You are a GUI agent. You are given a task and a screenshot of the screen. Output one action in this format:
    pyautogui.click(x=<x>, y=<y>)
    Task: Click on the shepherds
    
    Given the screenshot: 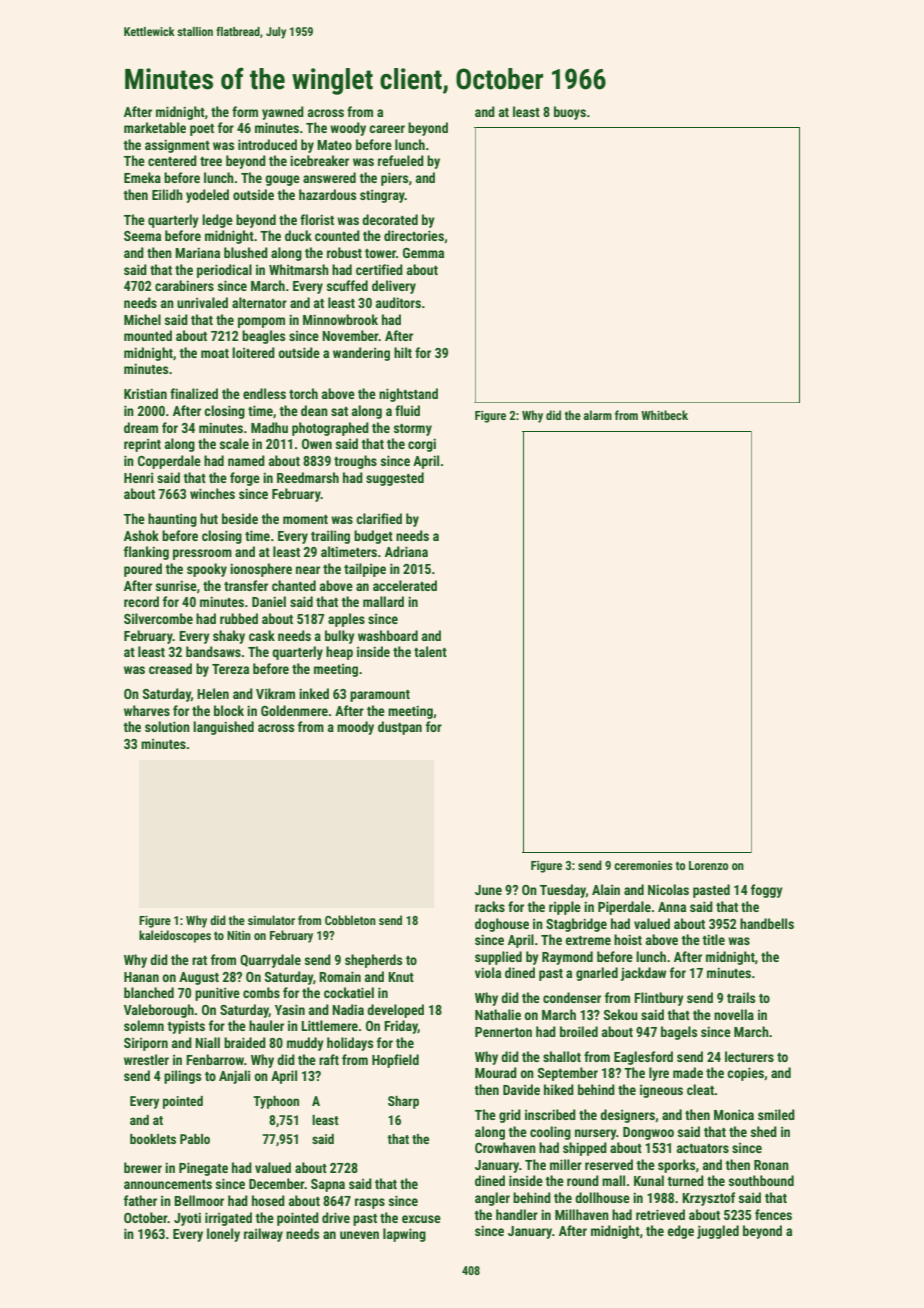 What is the action you would take?
    pyautogui.click(x=373, y=961)
